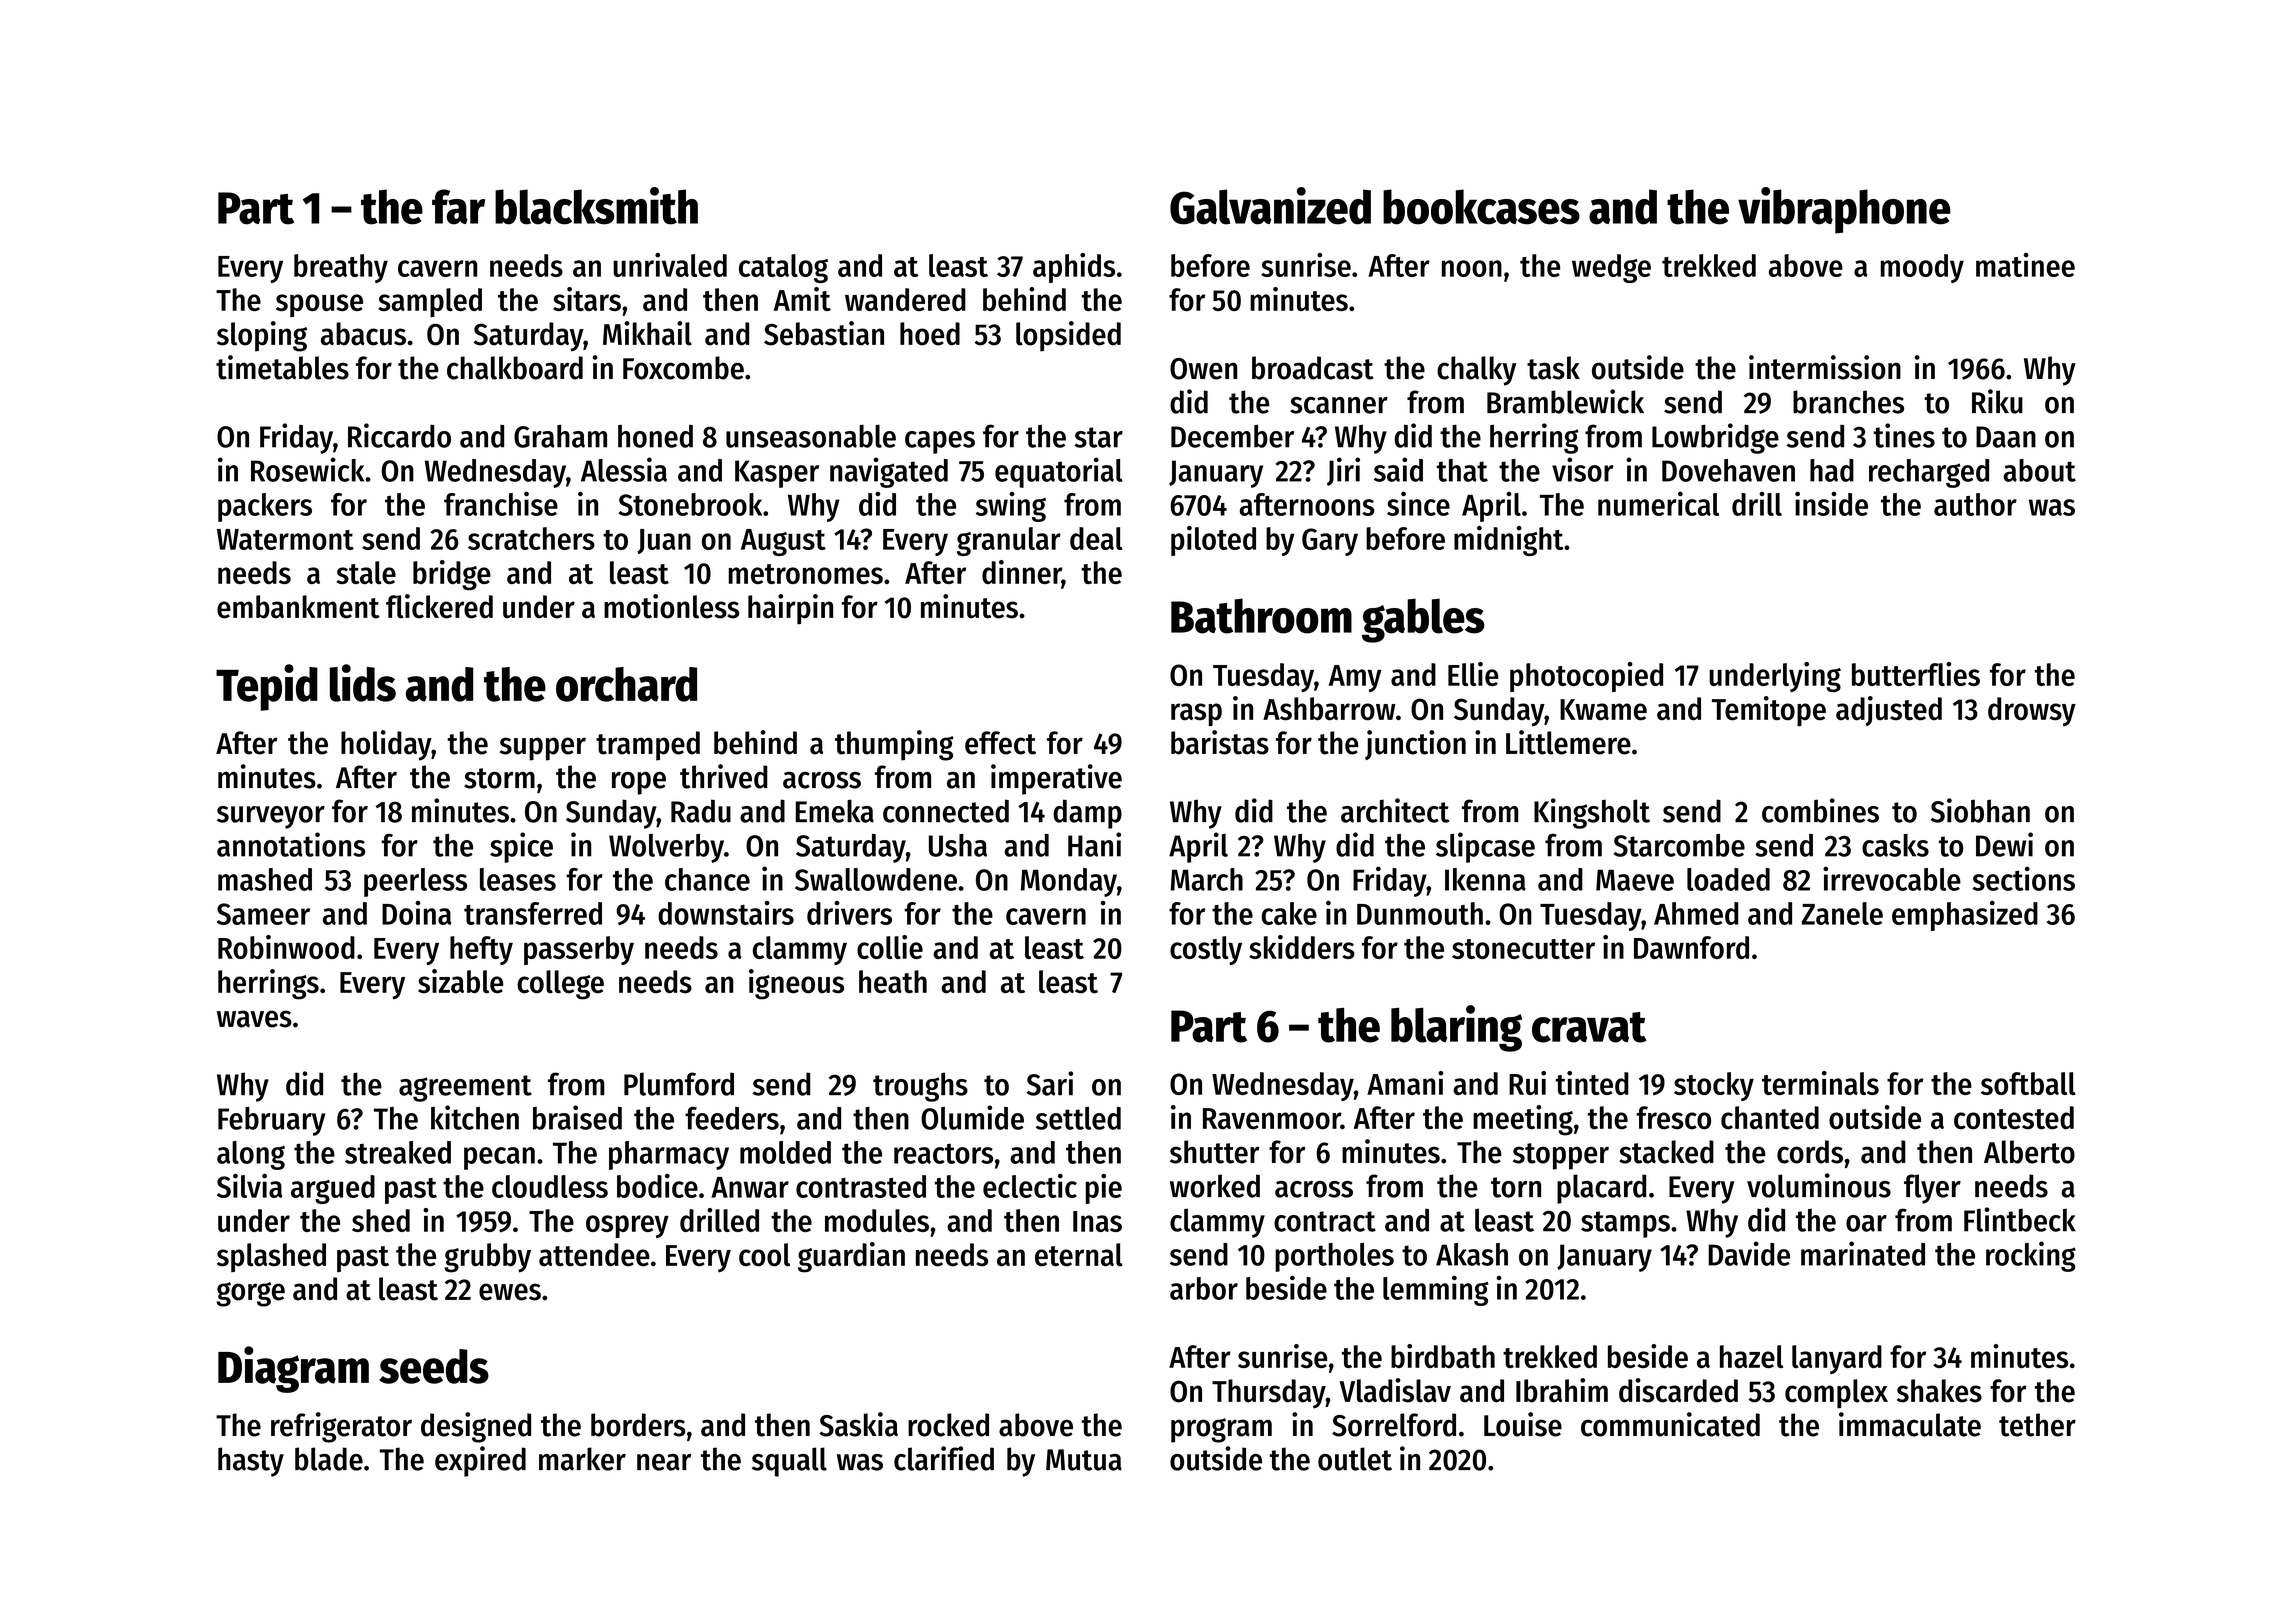  What do you see at coordinates (458, 207) in the page?
I see `far` at bounding box center [458, 207].
